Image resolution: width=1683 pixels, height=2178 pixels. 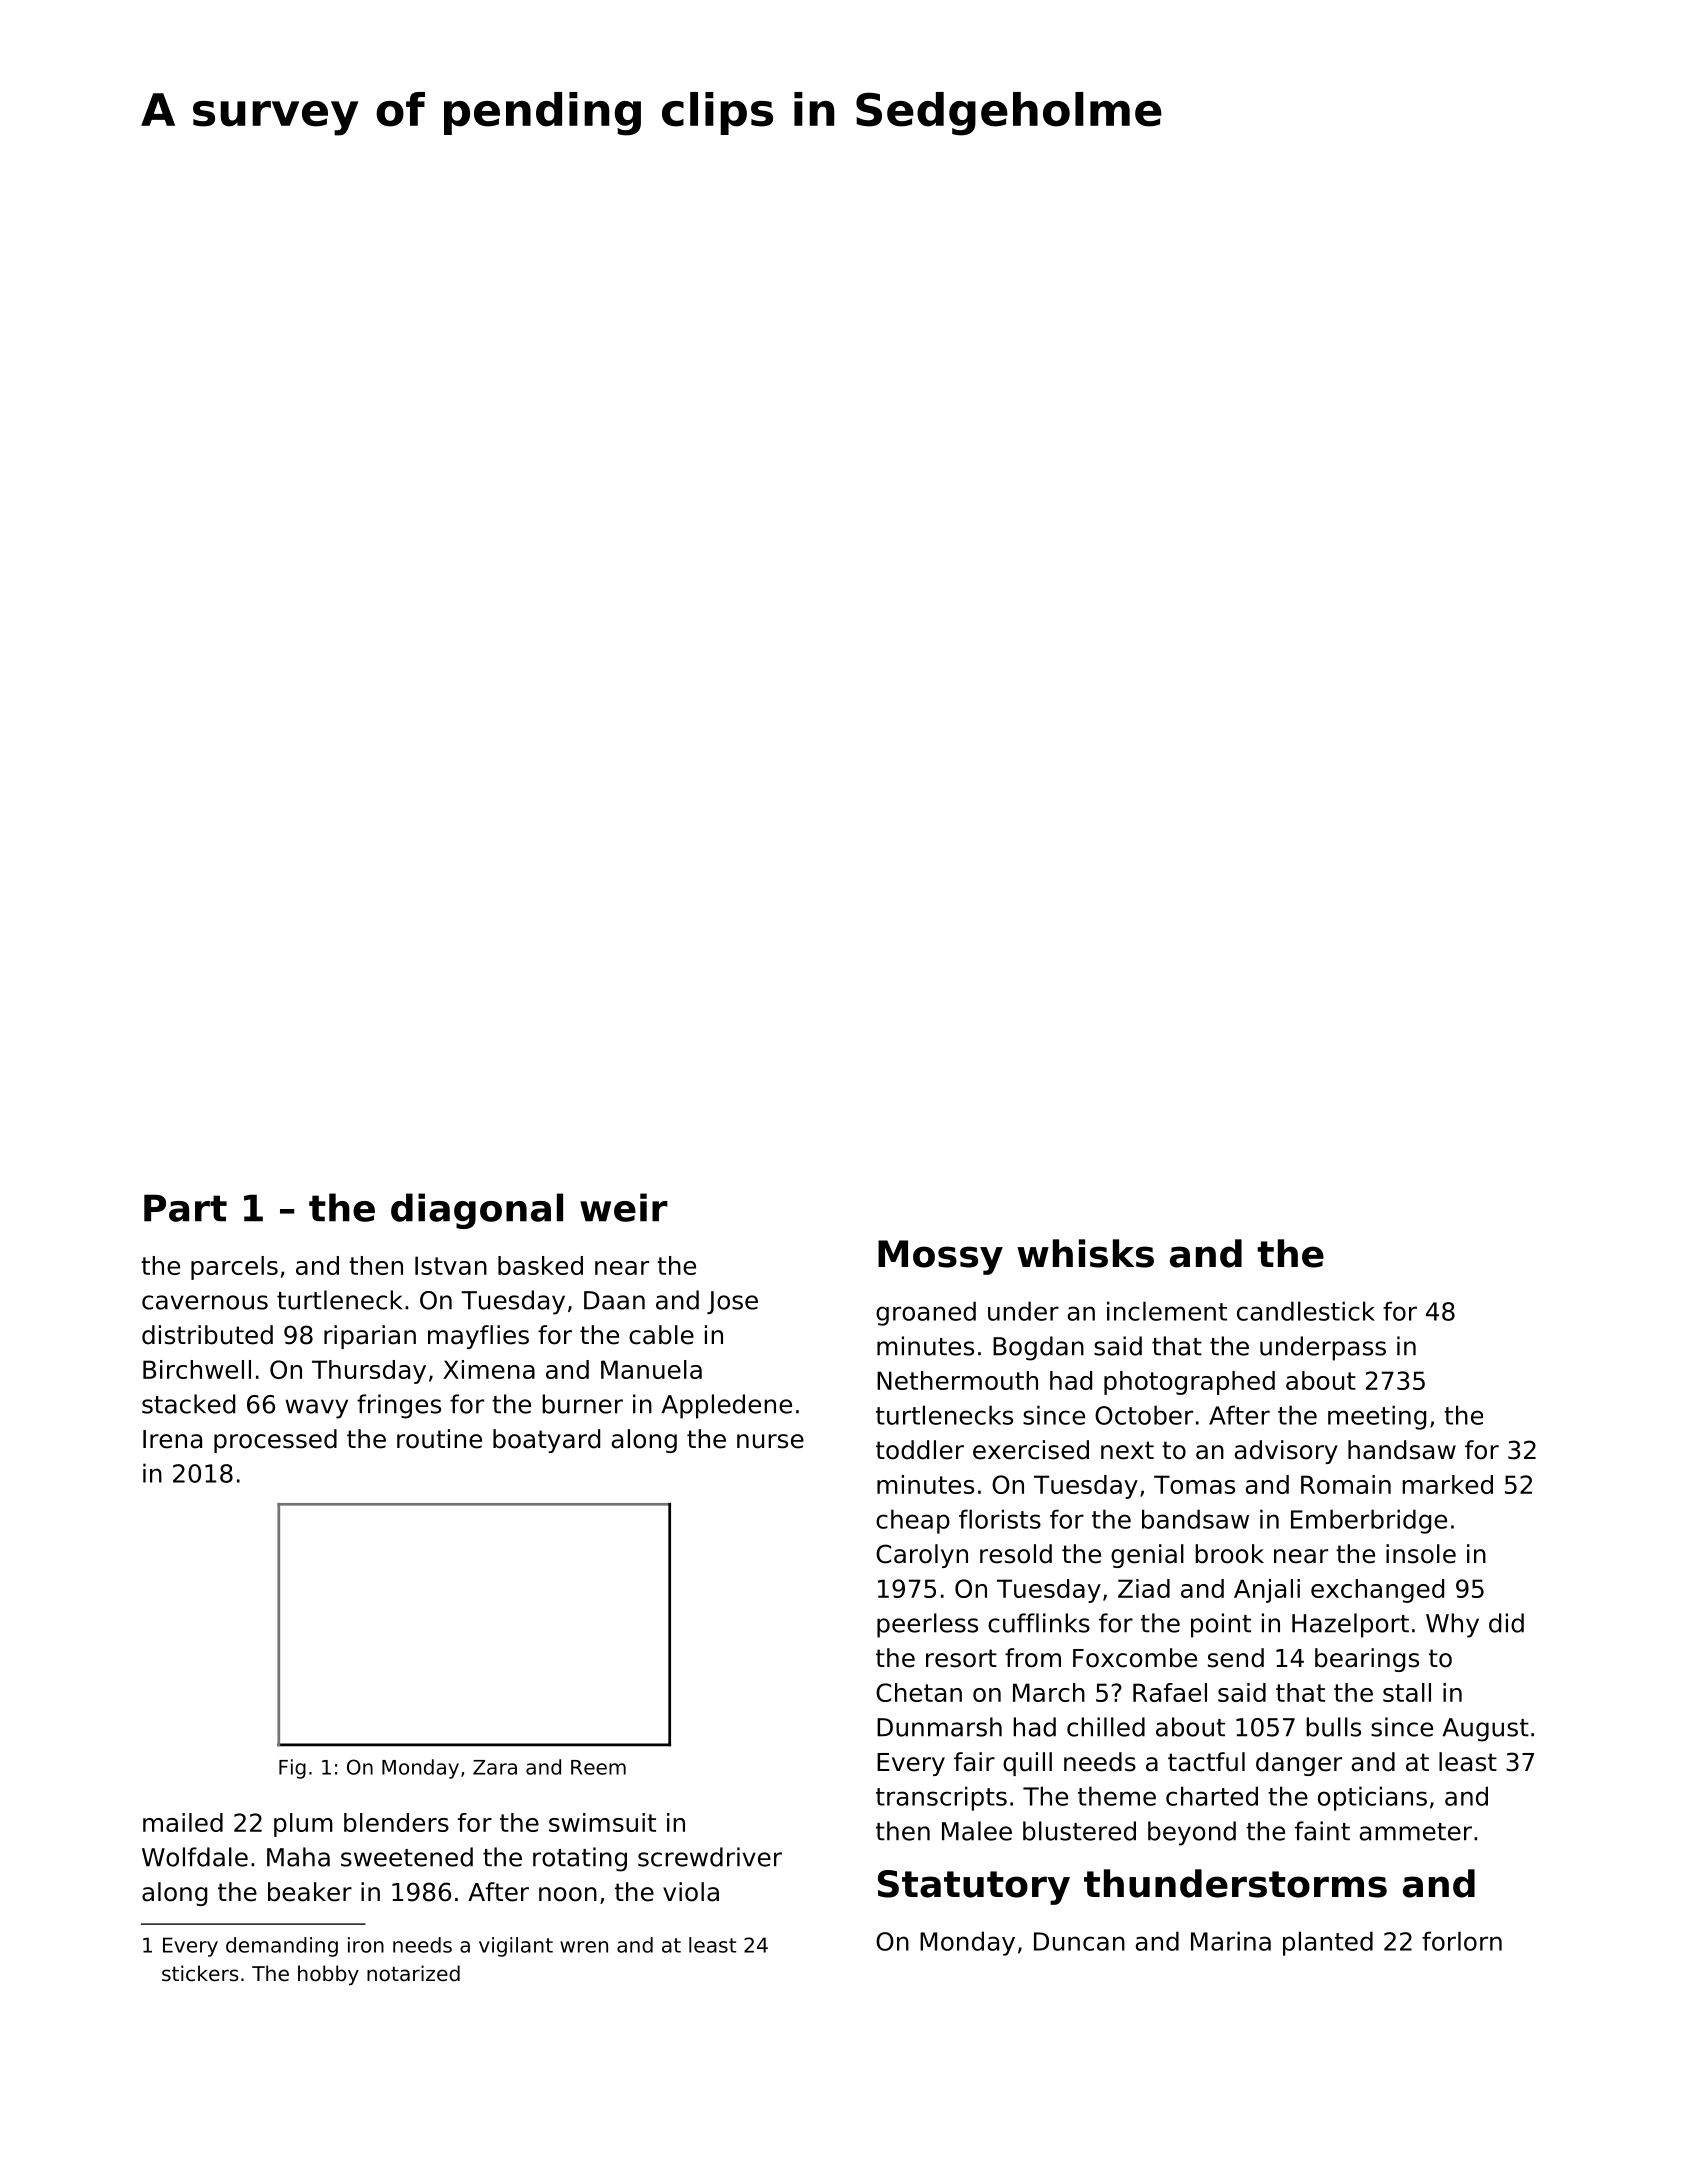 I want to click on candlestick, so click(x=1306, y=1311).
